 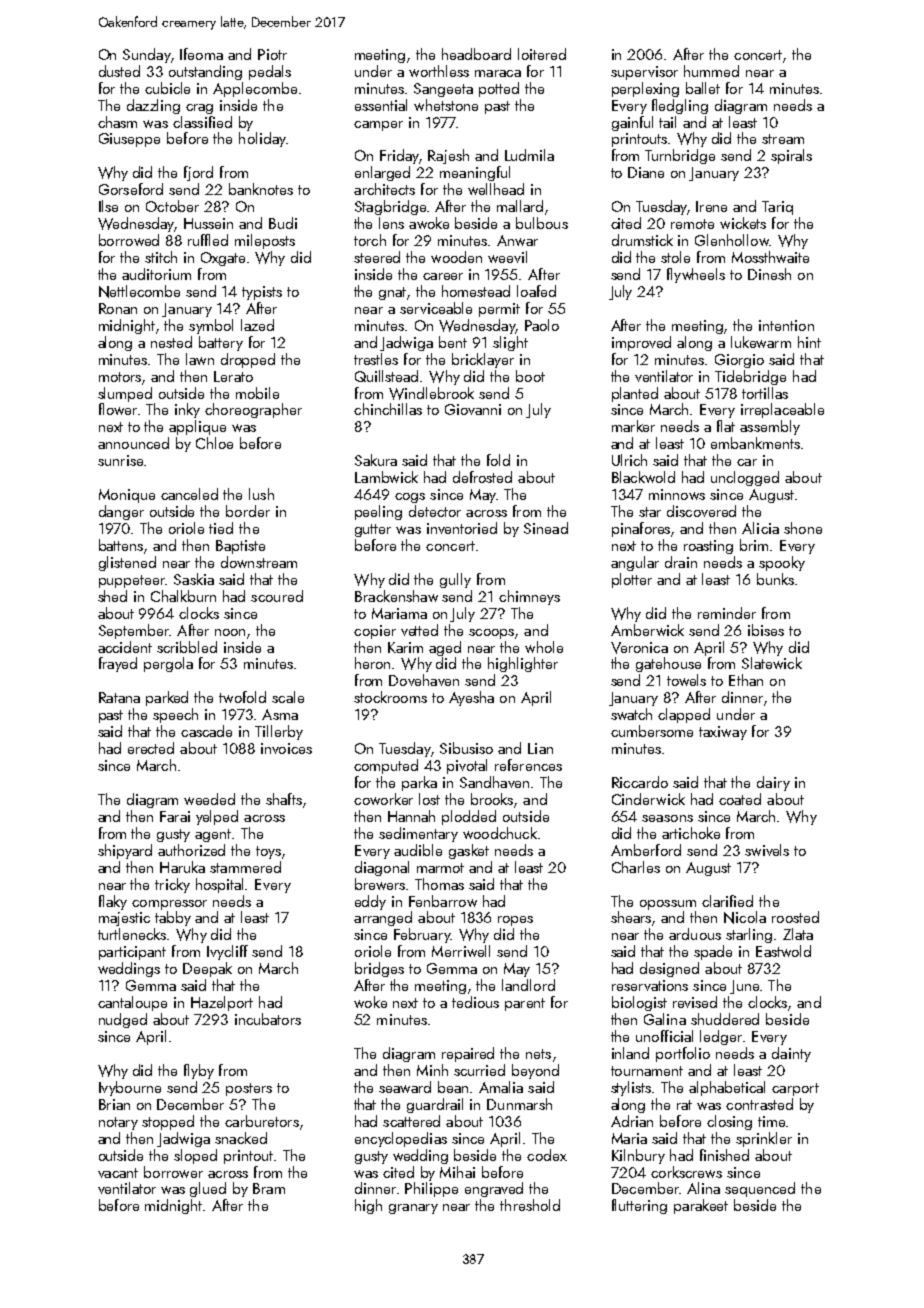 I want to click on dainty, so click(x=791, y=1054).
